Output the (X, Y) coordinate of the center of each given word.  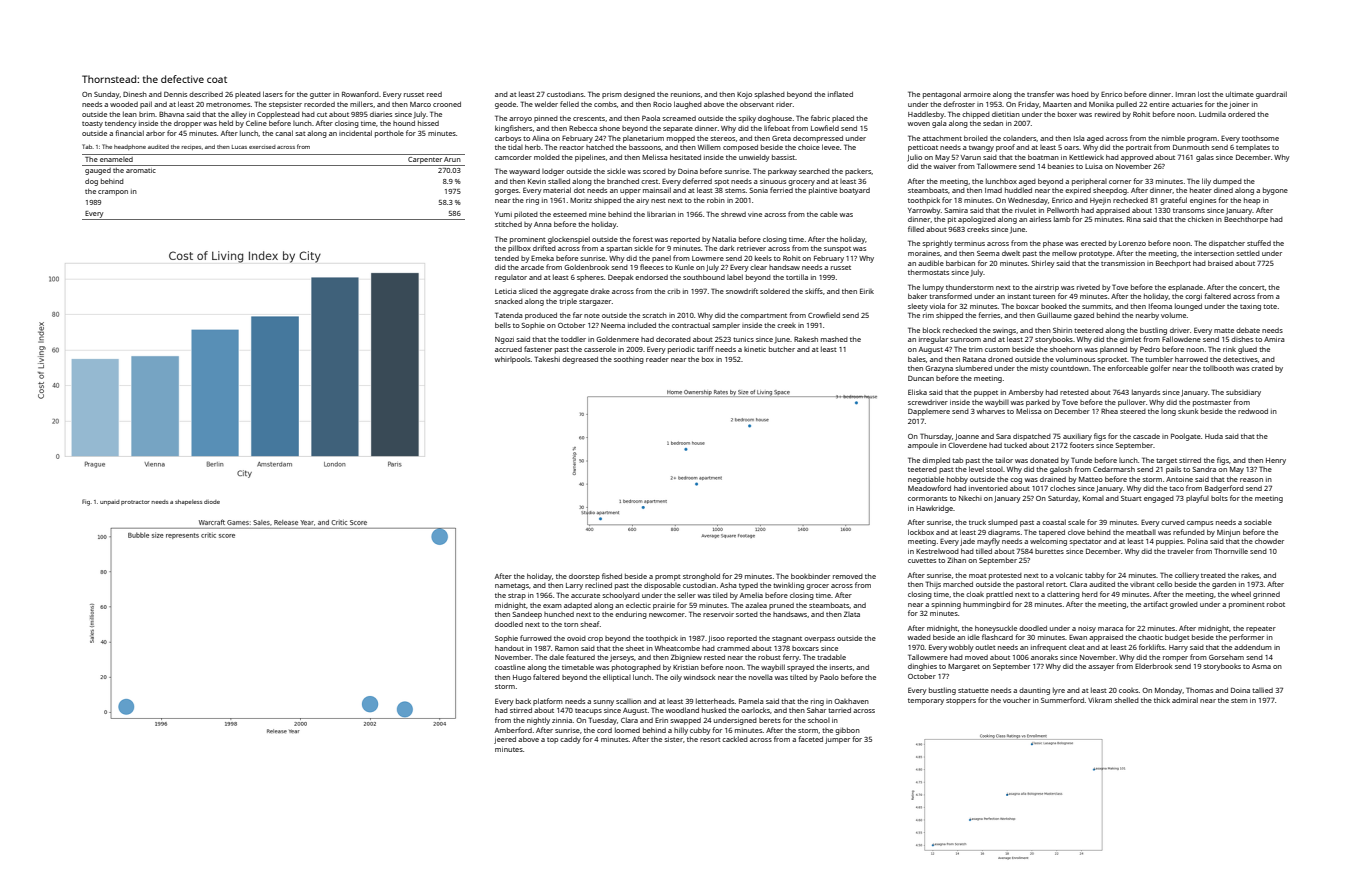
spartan (619, 249)
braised (1220, 263)
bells (503, 325)
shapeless (188, 502)
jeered (505, 740)
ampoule (923, 446)
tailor (1004, 460)
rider (784, 104)
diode (212, 502)
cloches (1062, 488)
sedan (993, 123)
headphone (130, 147)
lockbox (921, 532)
